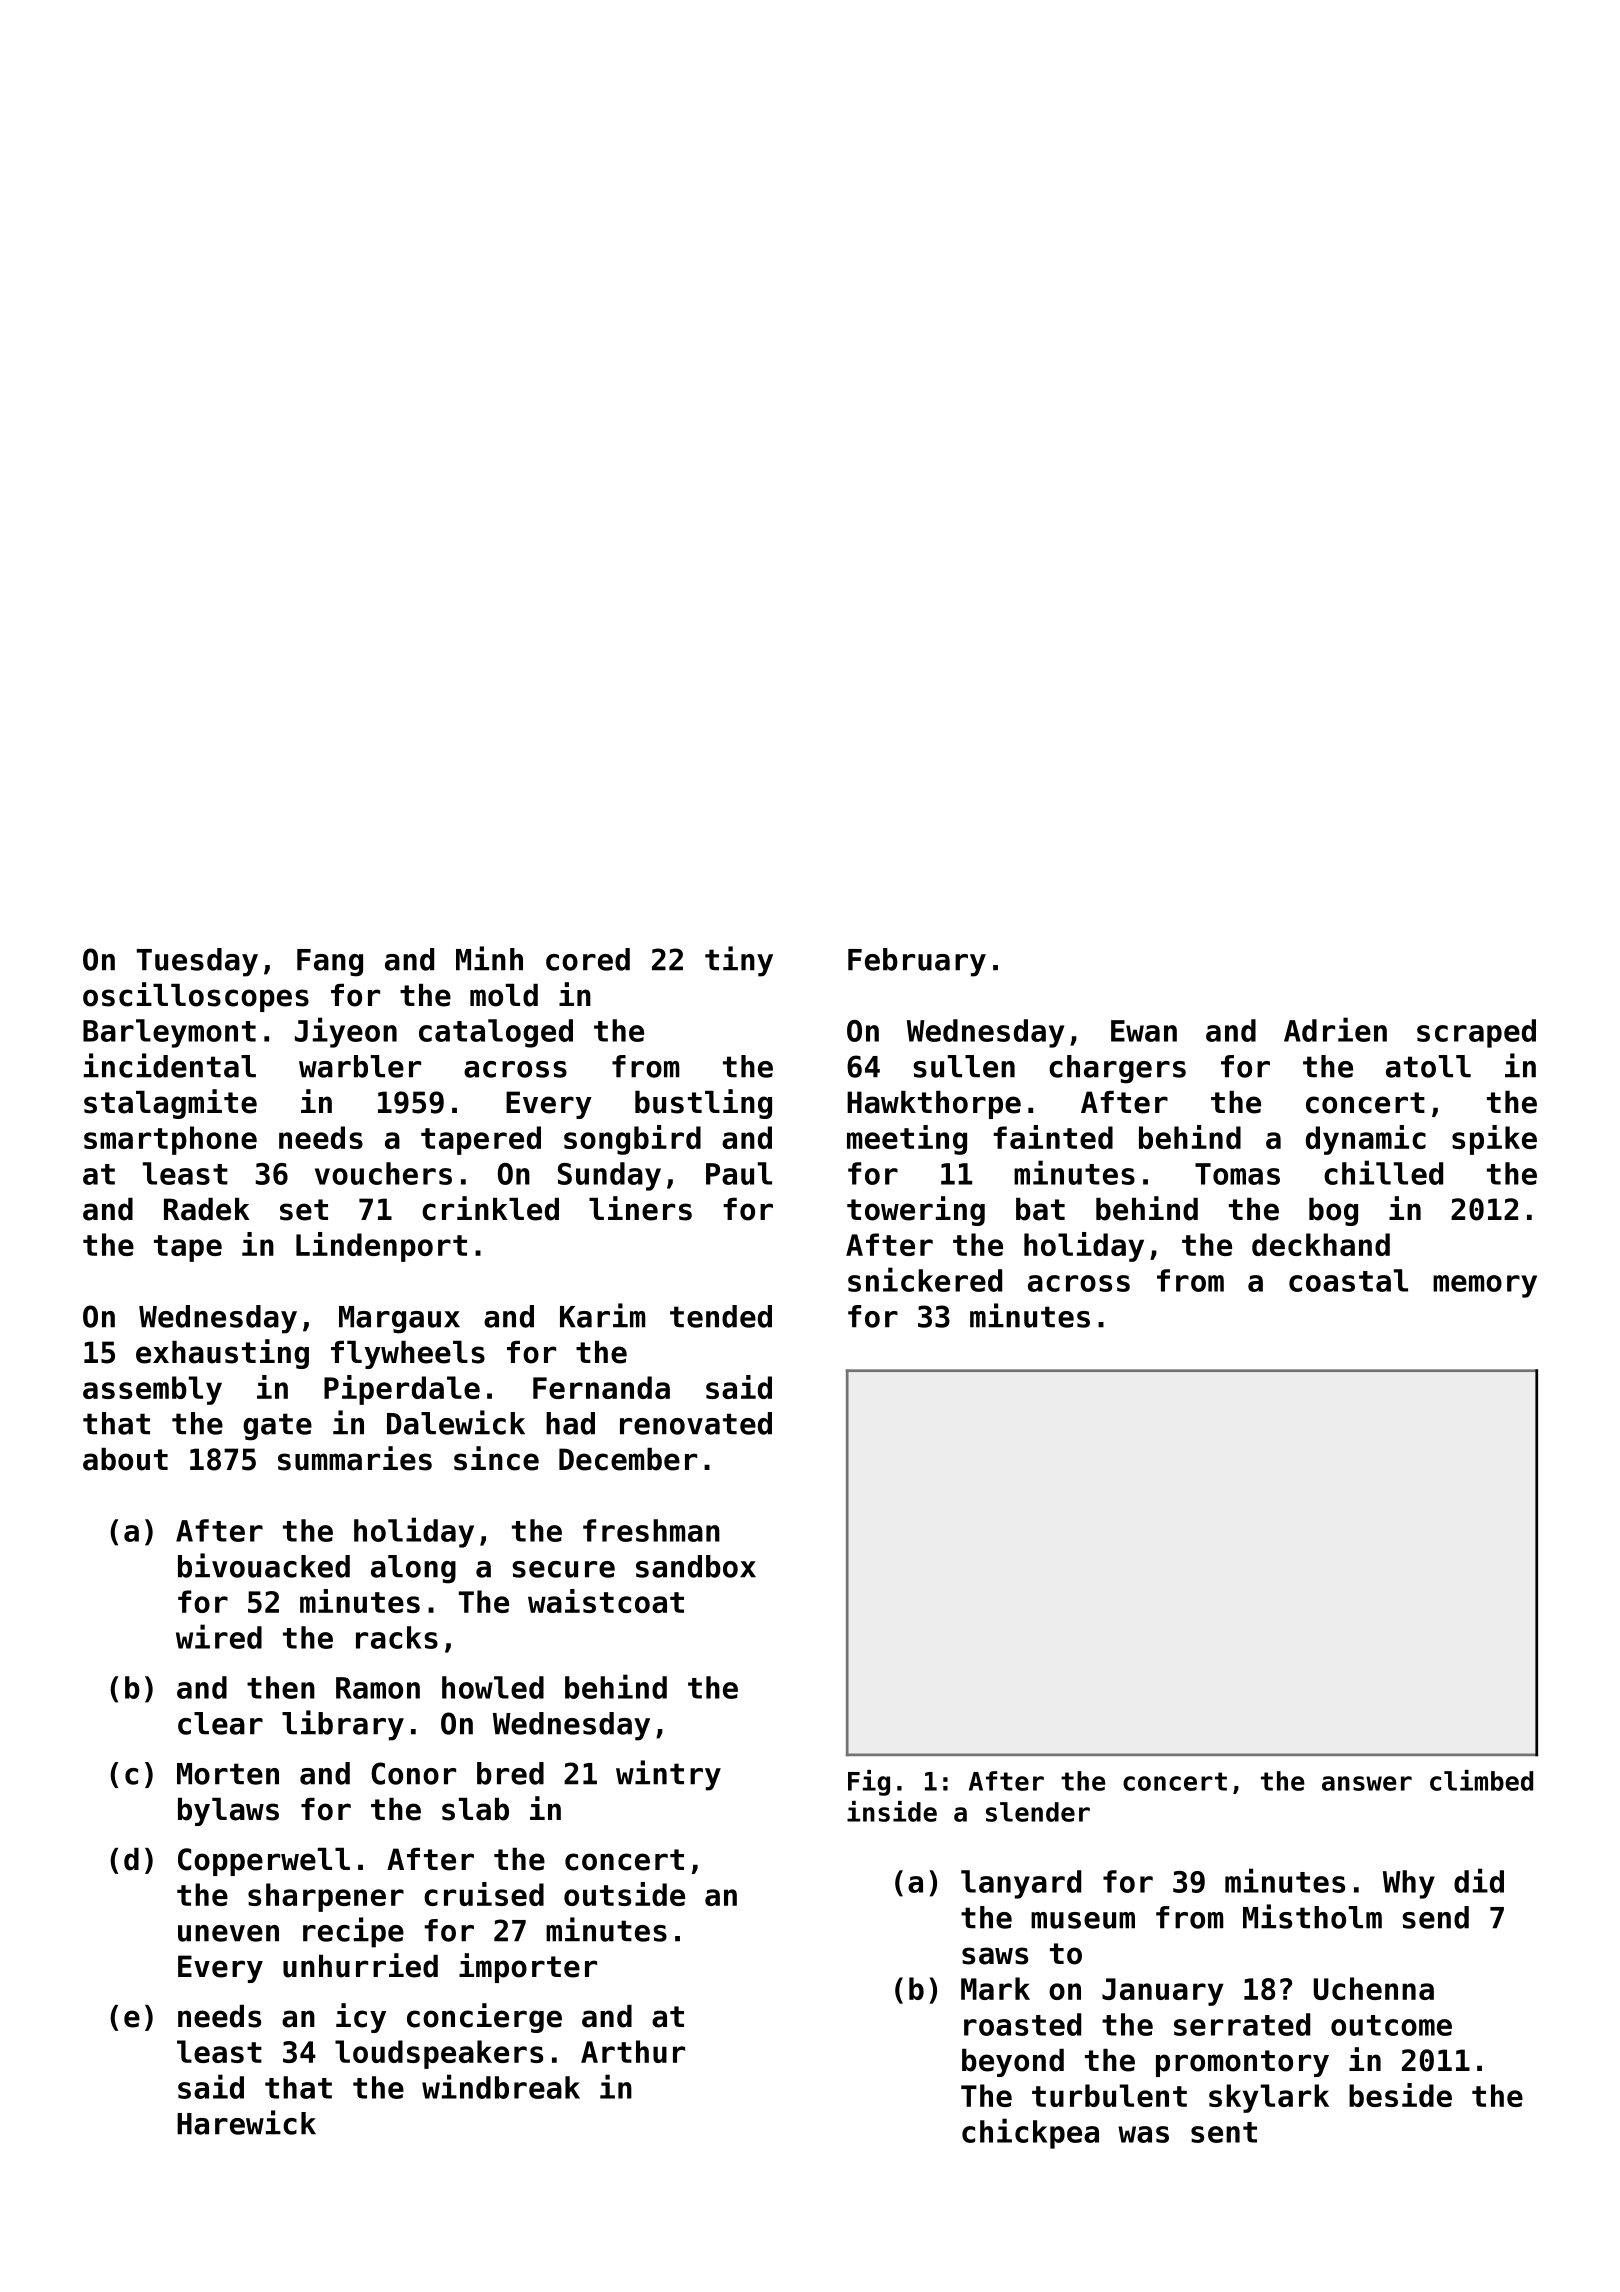 The image size is (1620, 2292). Describe the element at coordinates (169, 1033) in the screenshot. I see `Barleymont` at that location.
